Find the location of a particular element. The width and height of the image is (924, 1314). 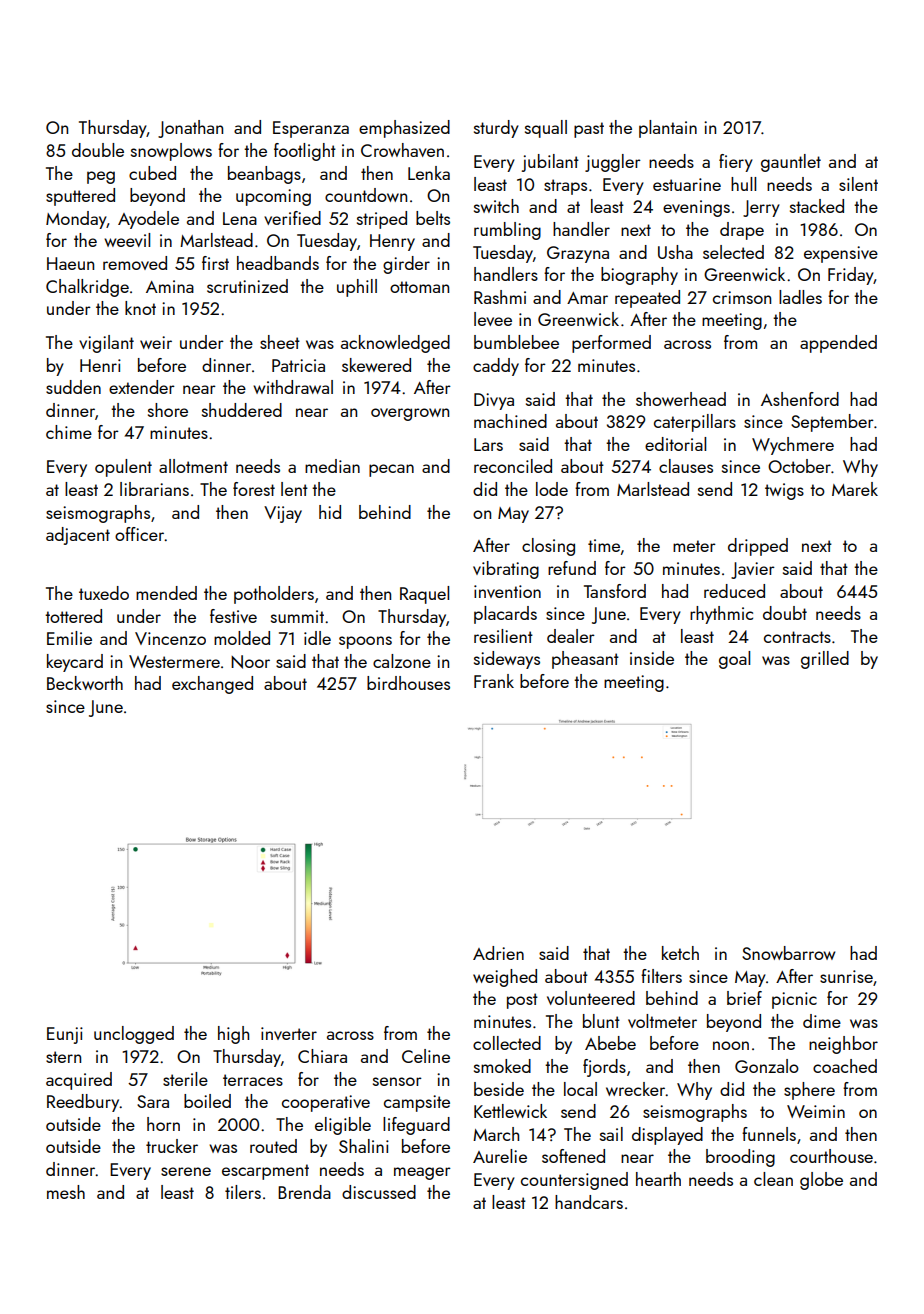

fjords is located at coordinates (604, 1068).
